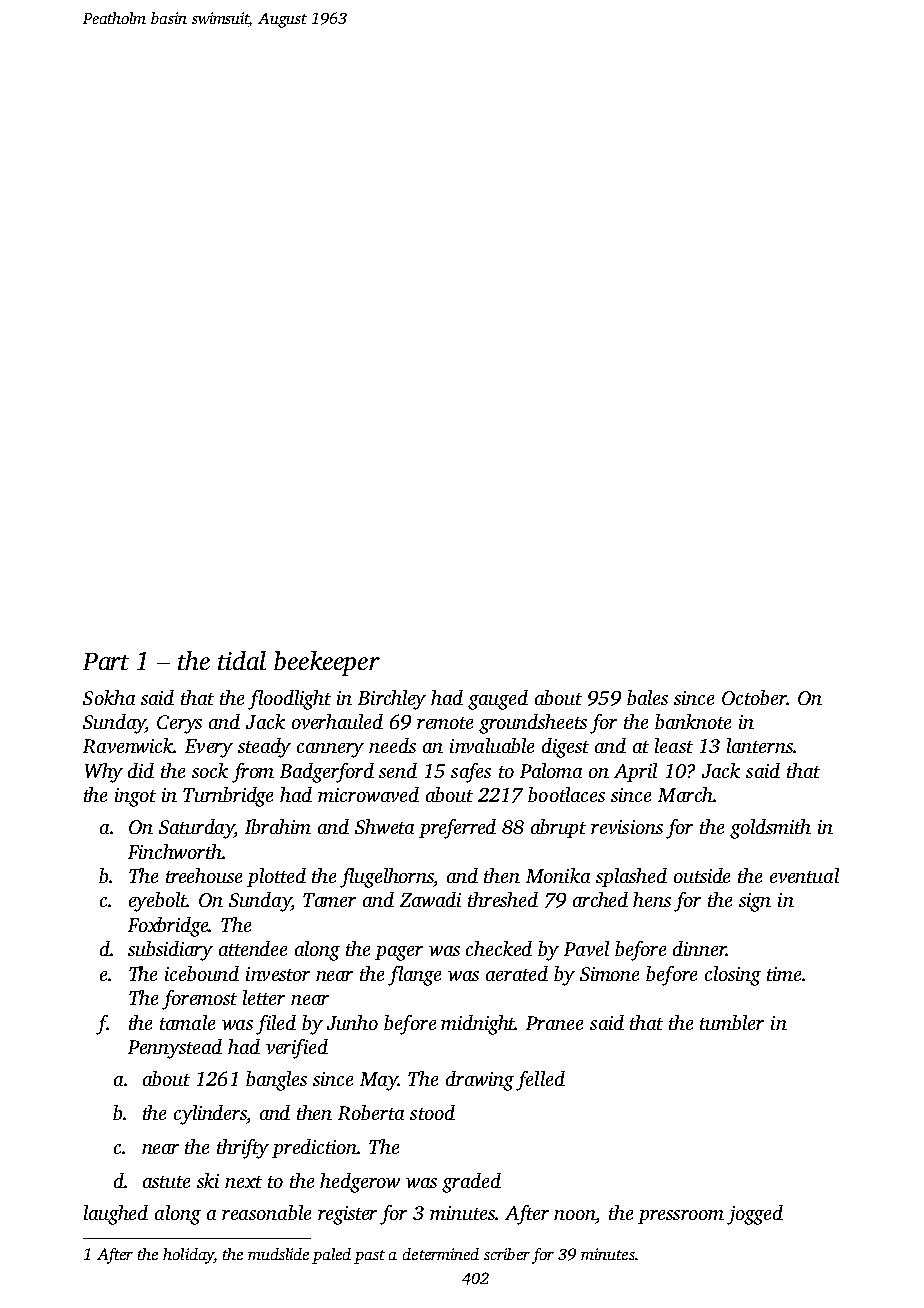 This screenshot has width=924, height=1308. What do you see at coordinates (175, 1049) in the screenshot?
I see `Pennystead` at bounding box center [175, 1049].
